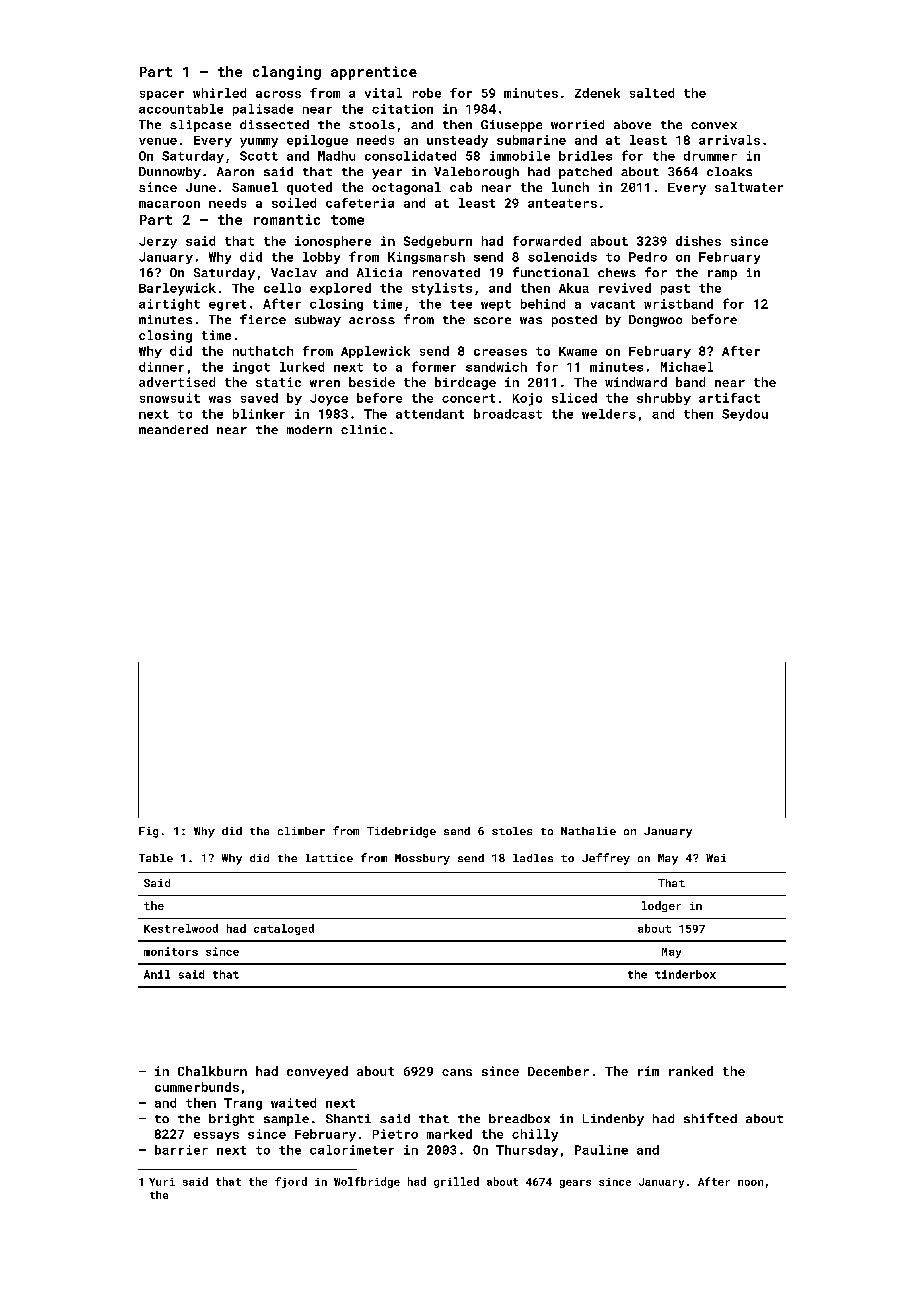 This image has height=1314, width=924. I want to click on saltwater, so click(749, 187).
